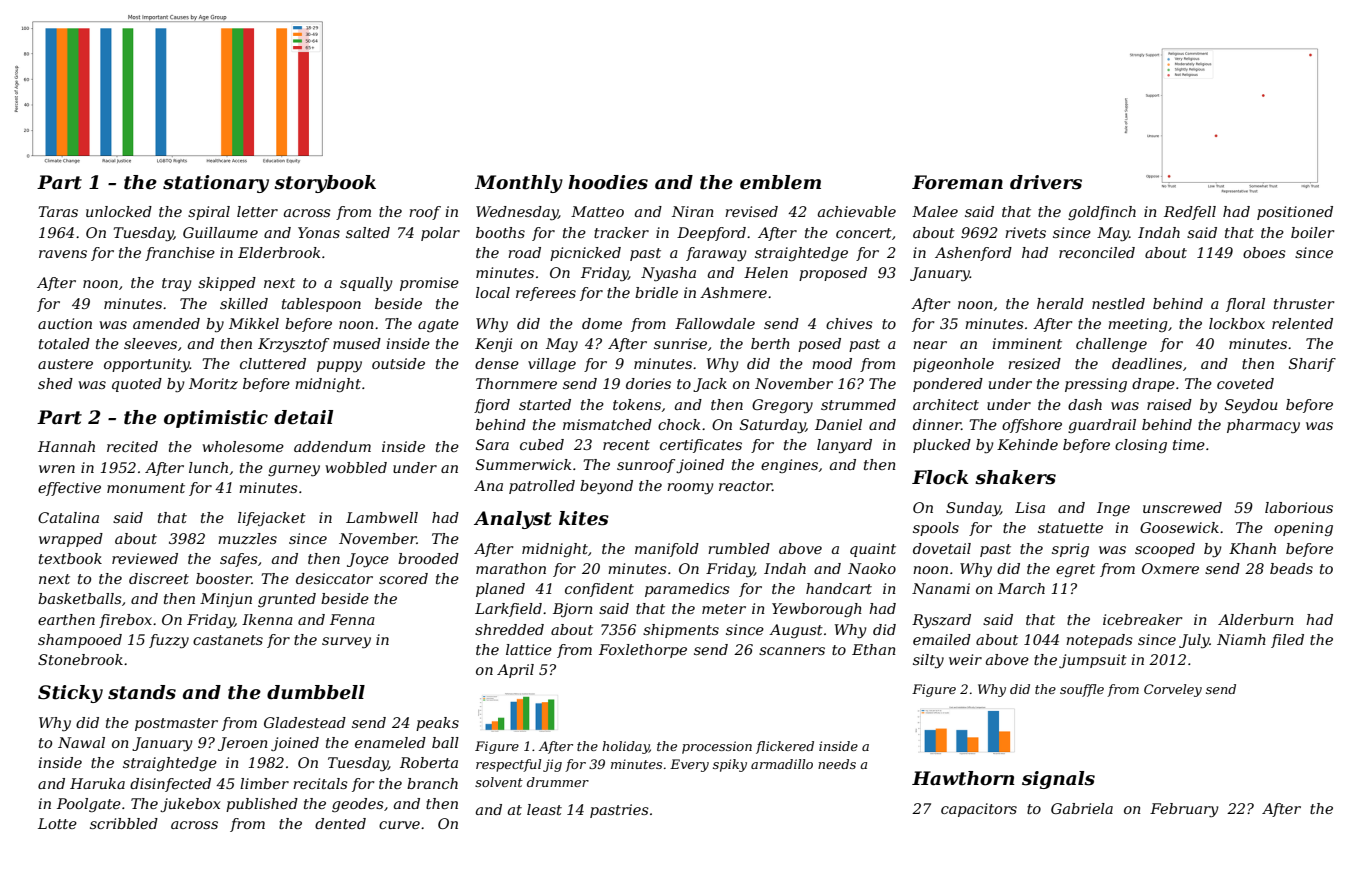  Describe the element at coordinates (69, 489) in the screenshot. I see `effective` at that location.
